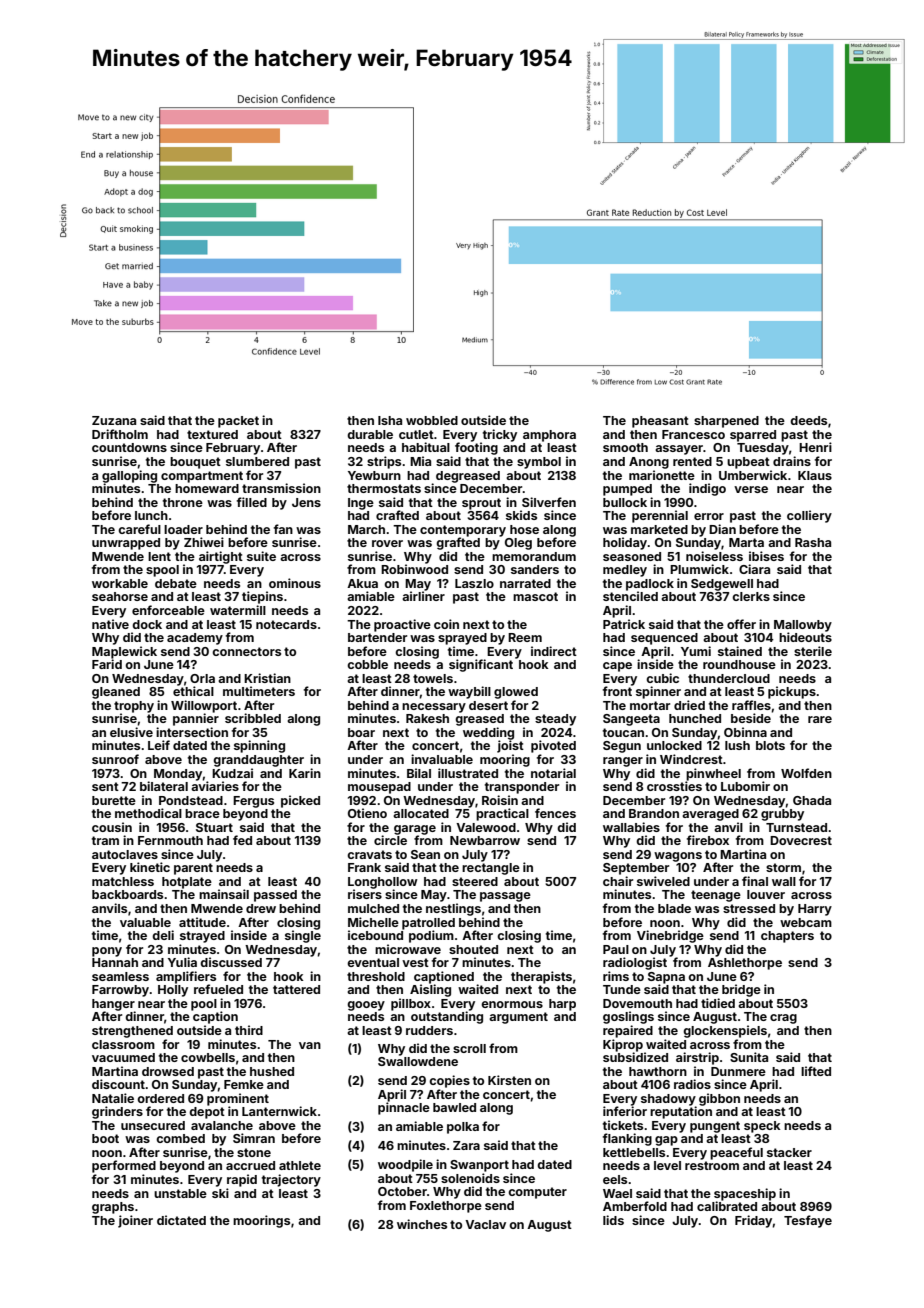  I want to click on hanger, so click(113, 1005).
